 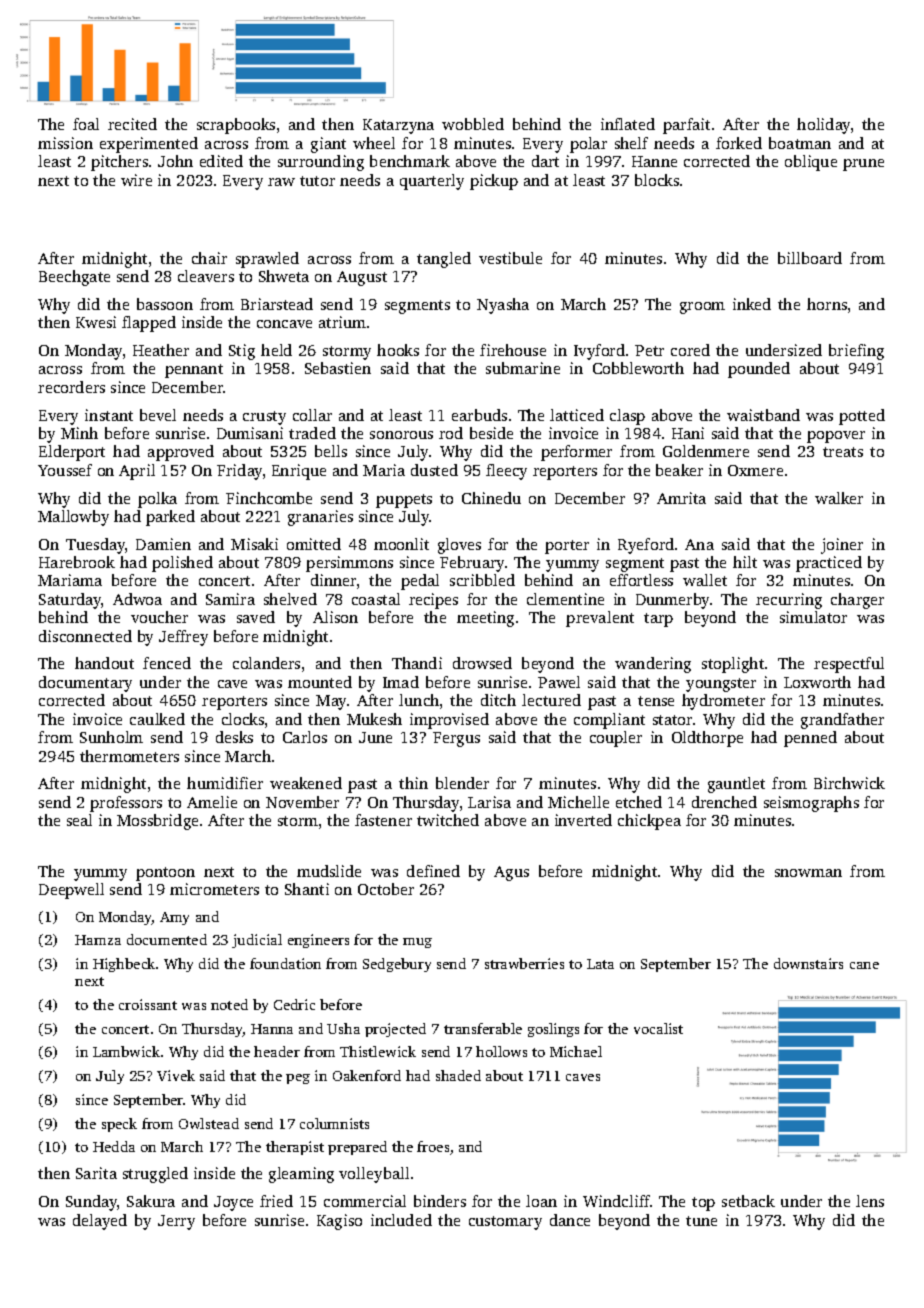 What do you see at coordinates (545, 161) in the screenshot?
I see `dart` at bounding box center [545, 161].
